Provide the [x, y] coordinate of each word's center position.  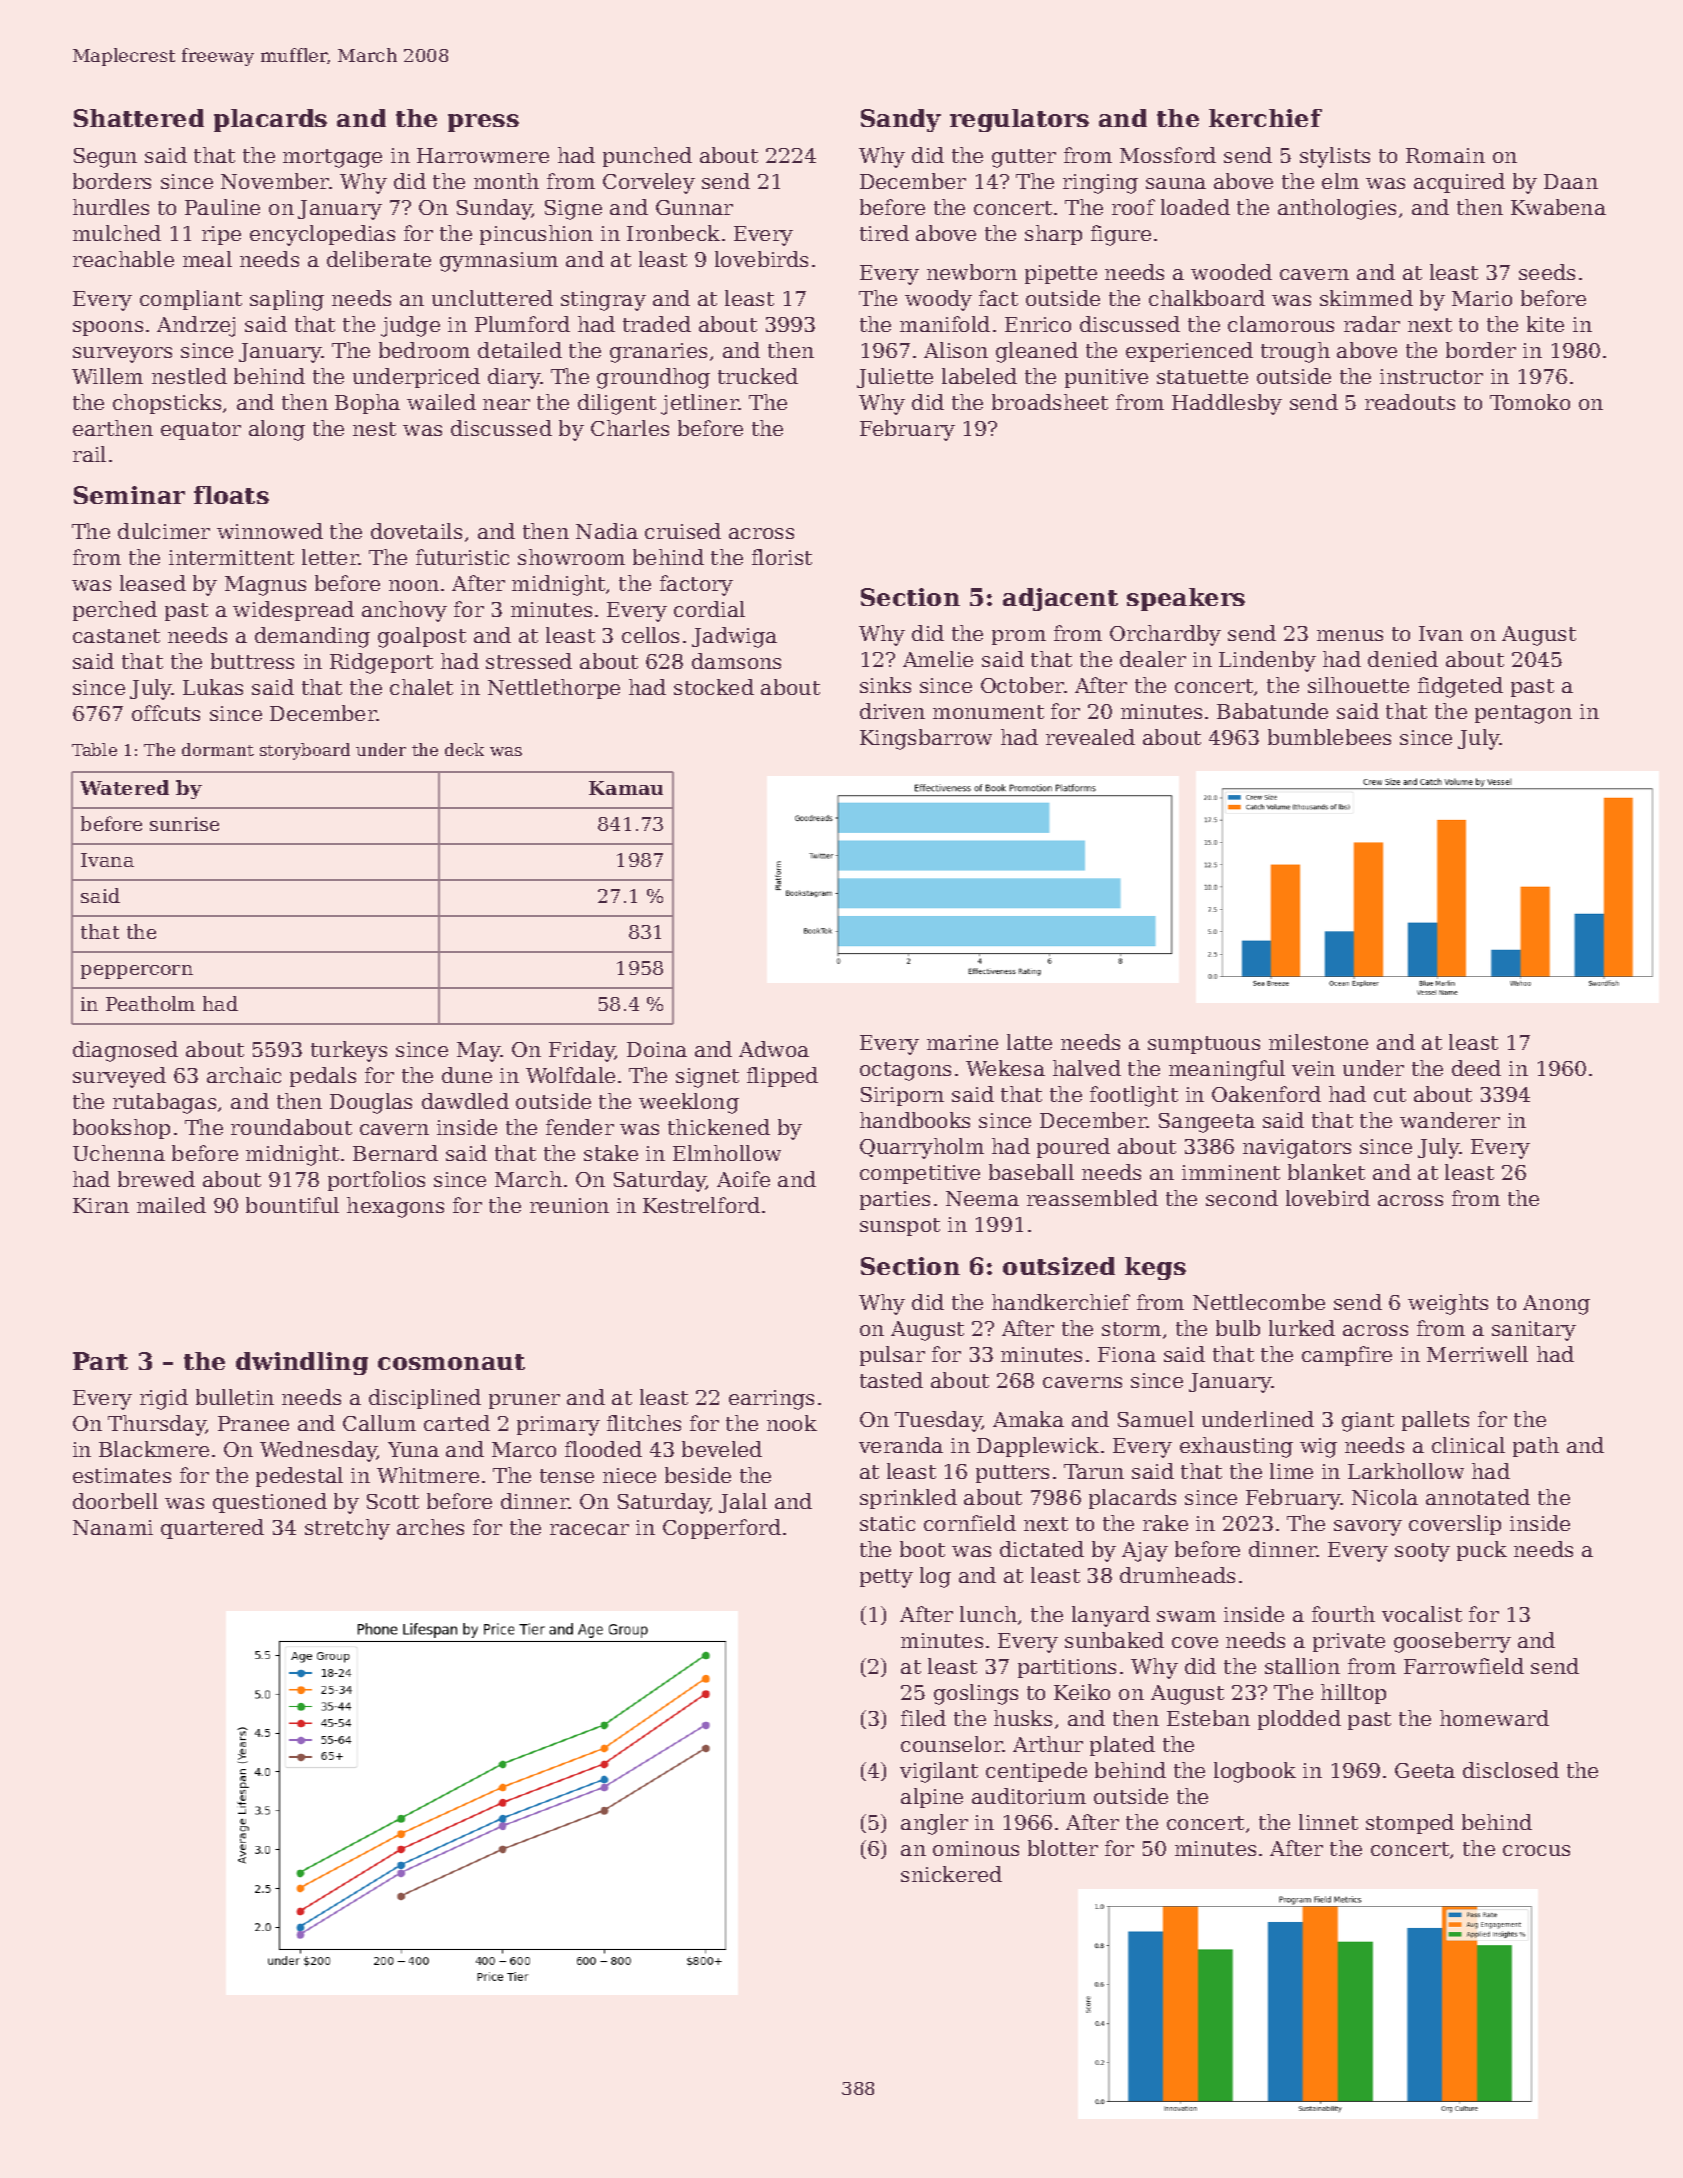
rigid [164, 1399]
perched [115, 611]
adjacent [1060, 599]
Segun [105, 158]
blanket [1326, 1172]
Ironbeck [673, 233]
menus [1350, 635]
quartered [212, 1529]
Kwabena [1558, 207]
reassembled [1092, 1198]
